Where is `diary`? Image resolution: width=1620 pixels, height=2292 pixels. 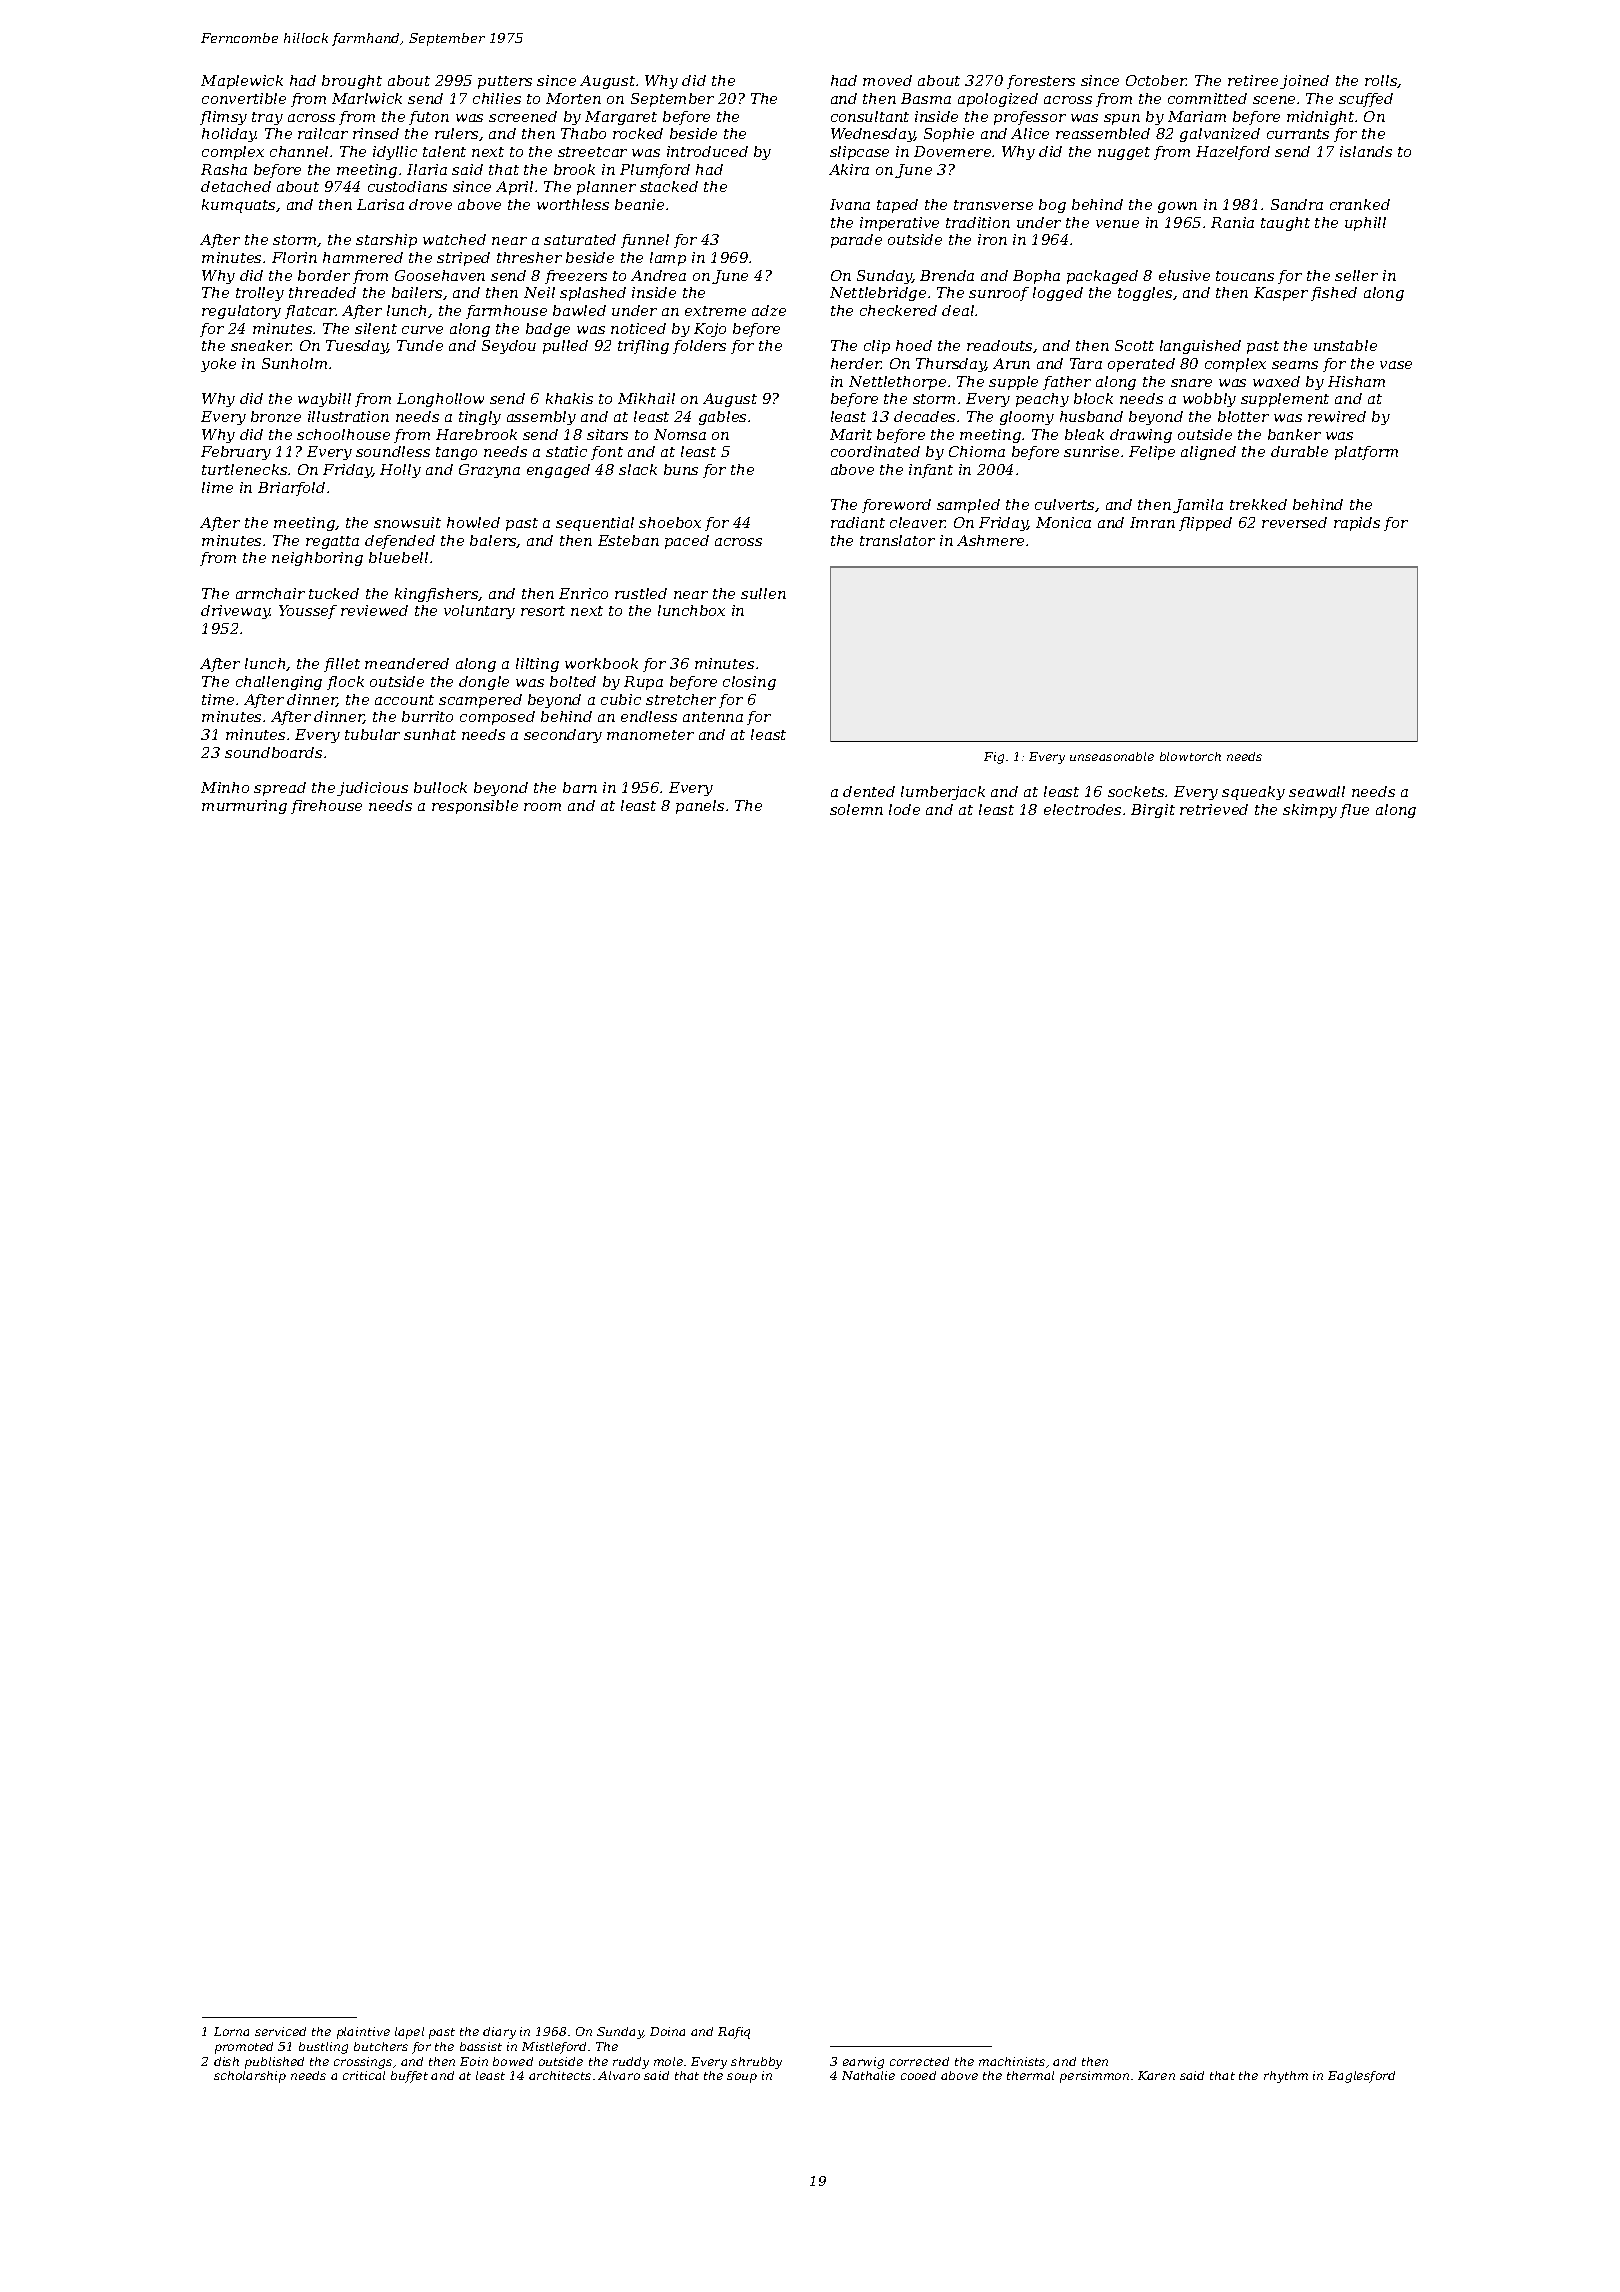
diary is located at coordinates (499, 2033).
